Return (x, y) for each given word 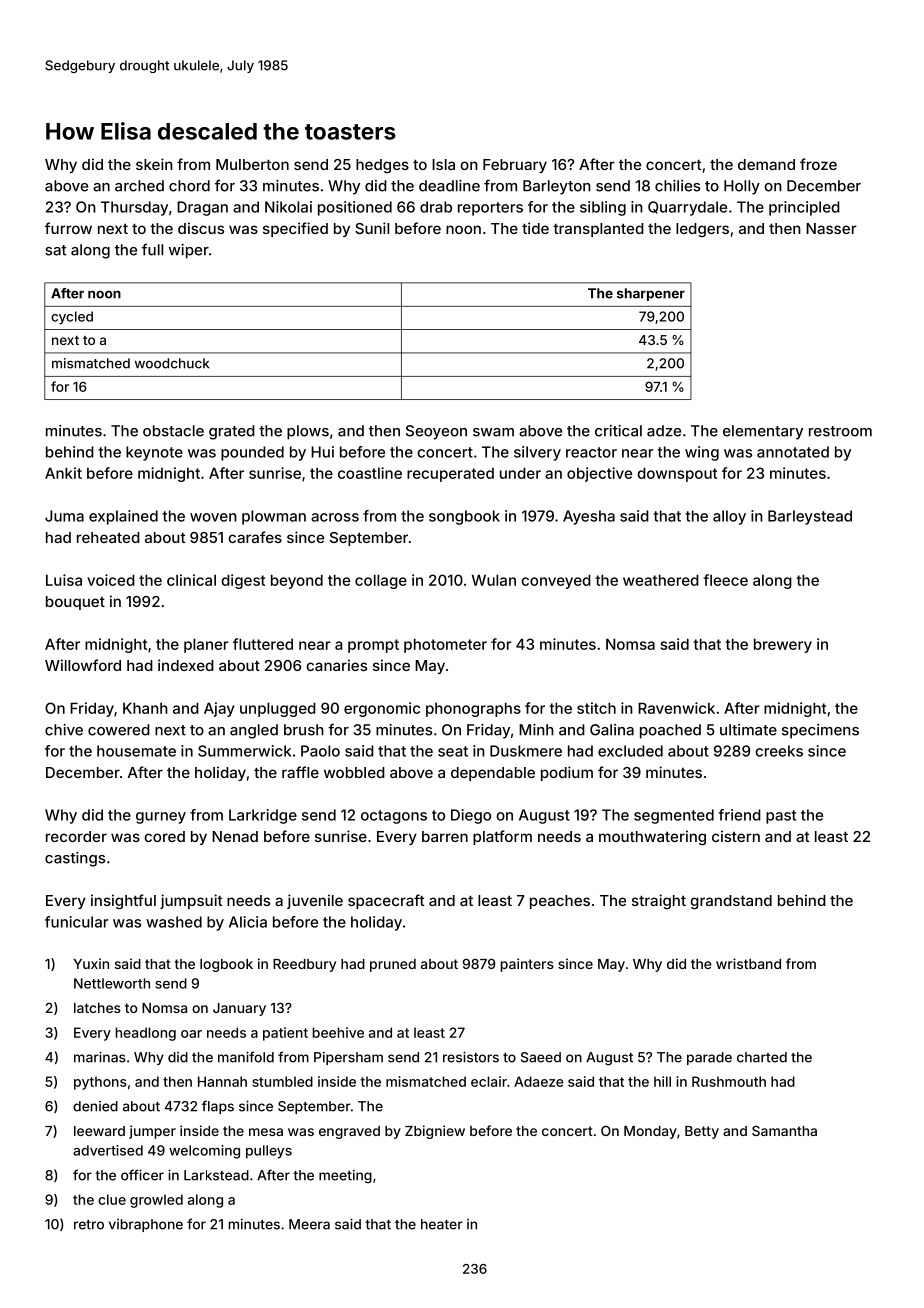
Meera (309, 1224)
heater (442, 1224)
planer (206, 645)
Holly (742, 187)
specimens (820, 731)
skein (154, 164)
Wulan (494, 580)
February (515, 166)
